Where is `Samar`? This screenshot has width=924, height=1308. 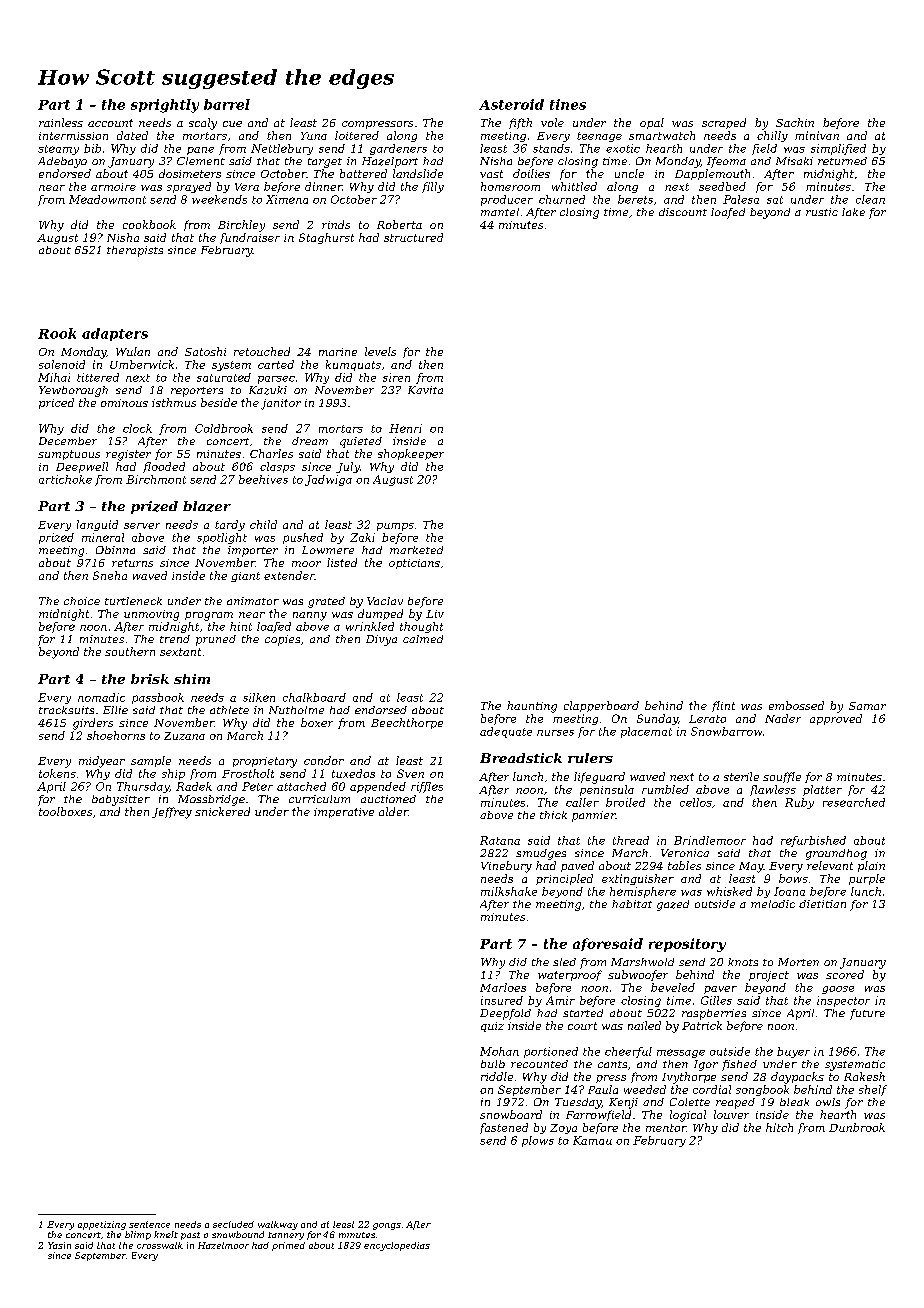 Samar is located at coordinates (867, 706).
